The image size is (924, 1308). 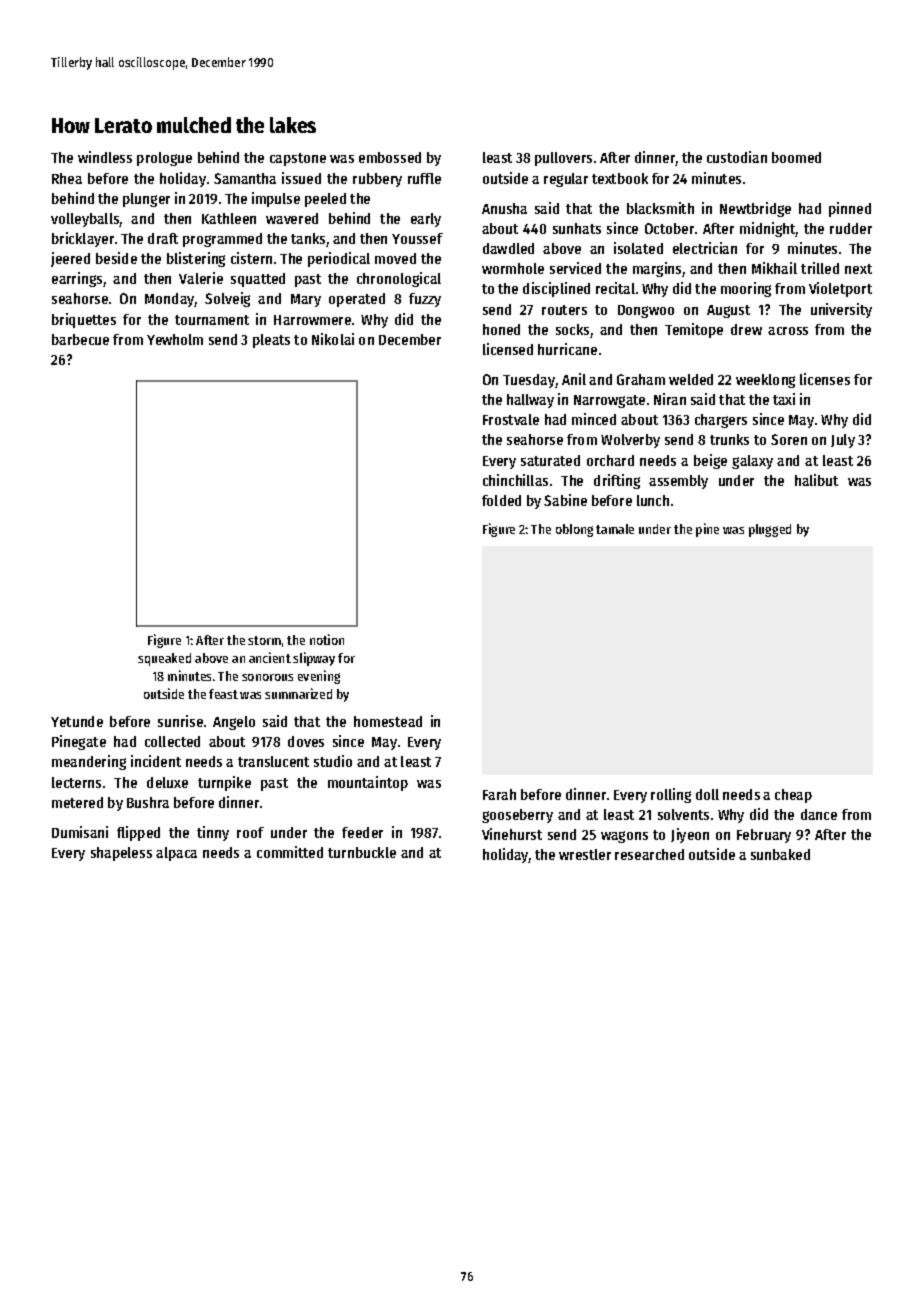 What do you see at coordinates (705, 248) in the page?
I see `electrician` at bounding box center [705, 248].
